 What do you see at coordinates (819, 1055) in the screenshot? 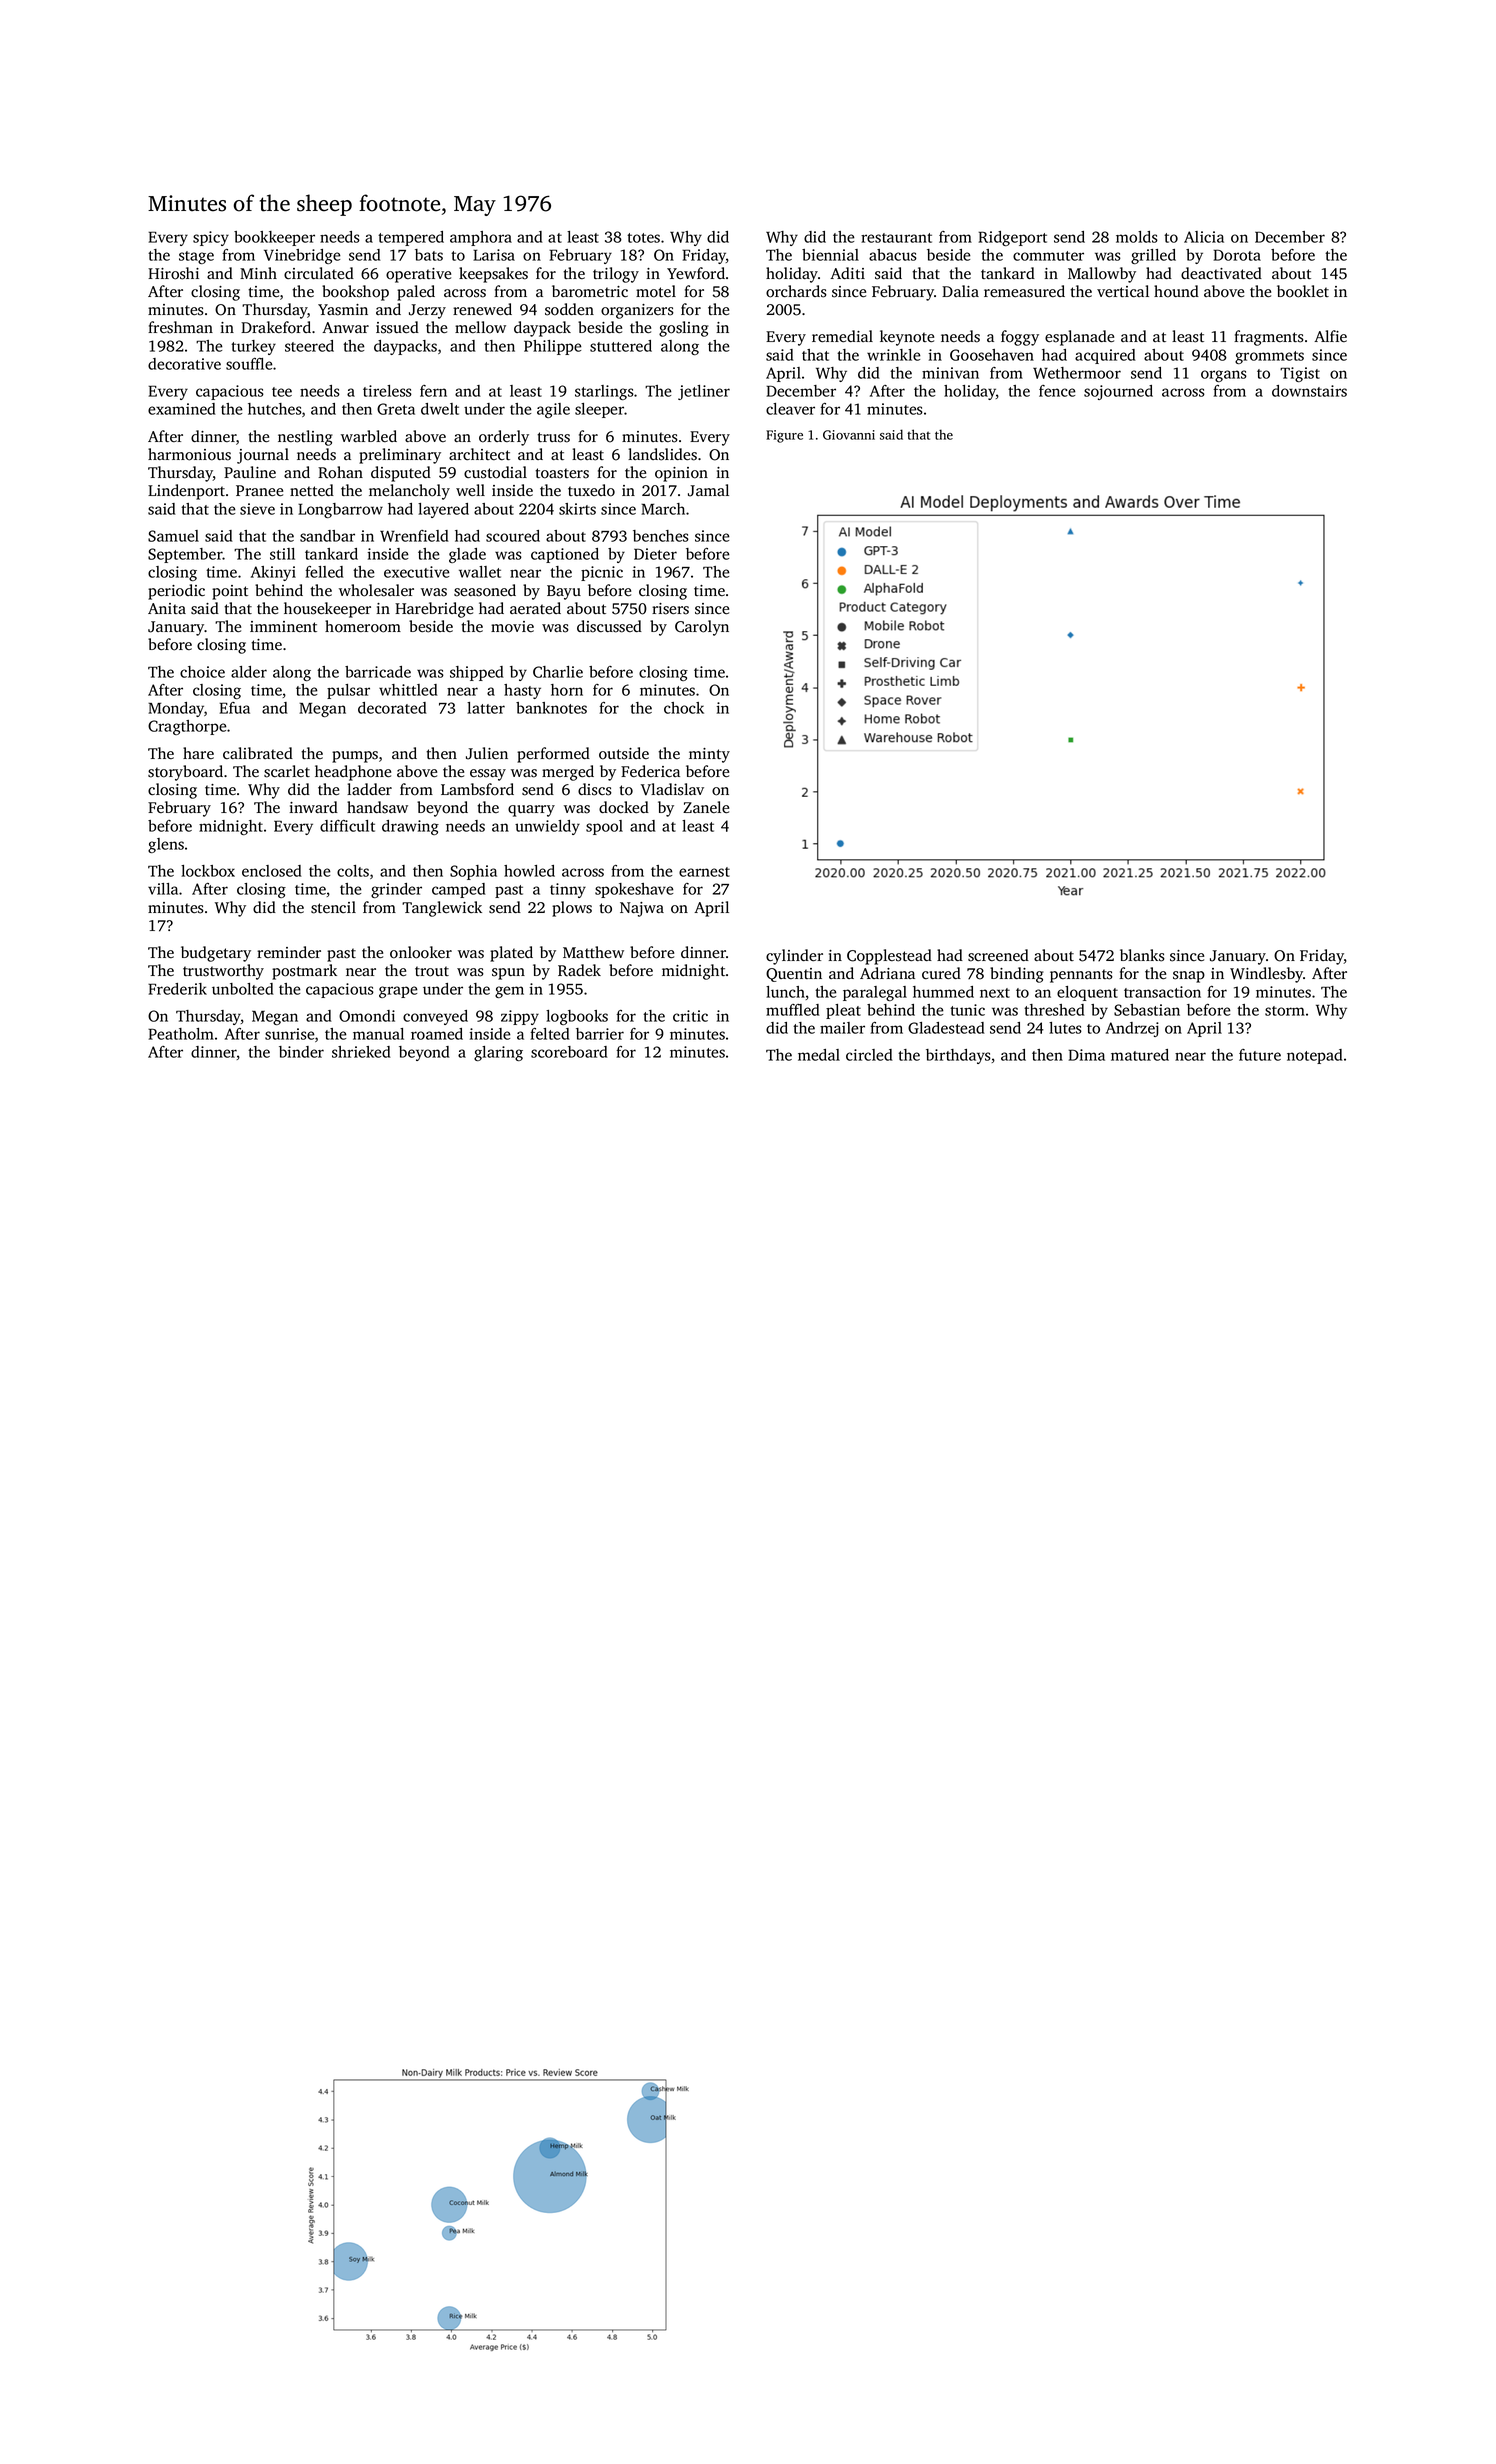
I see `medal` at bounding box center [819, 1055].
